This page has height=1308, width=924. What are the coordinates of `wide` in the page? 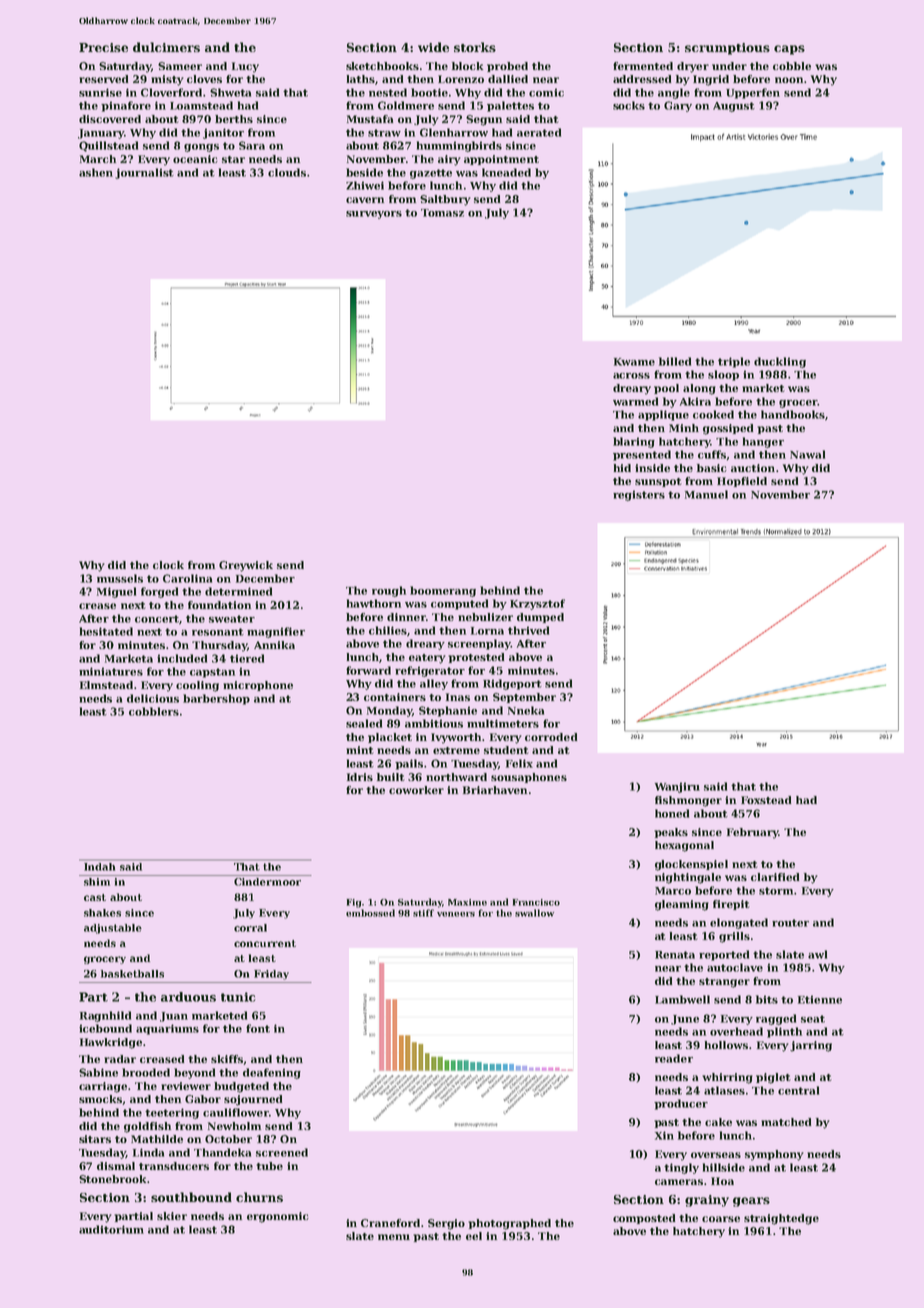 It's located at (433, 47).
